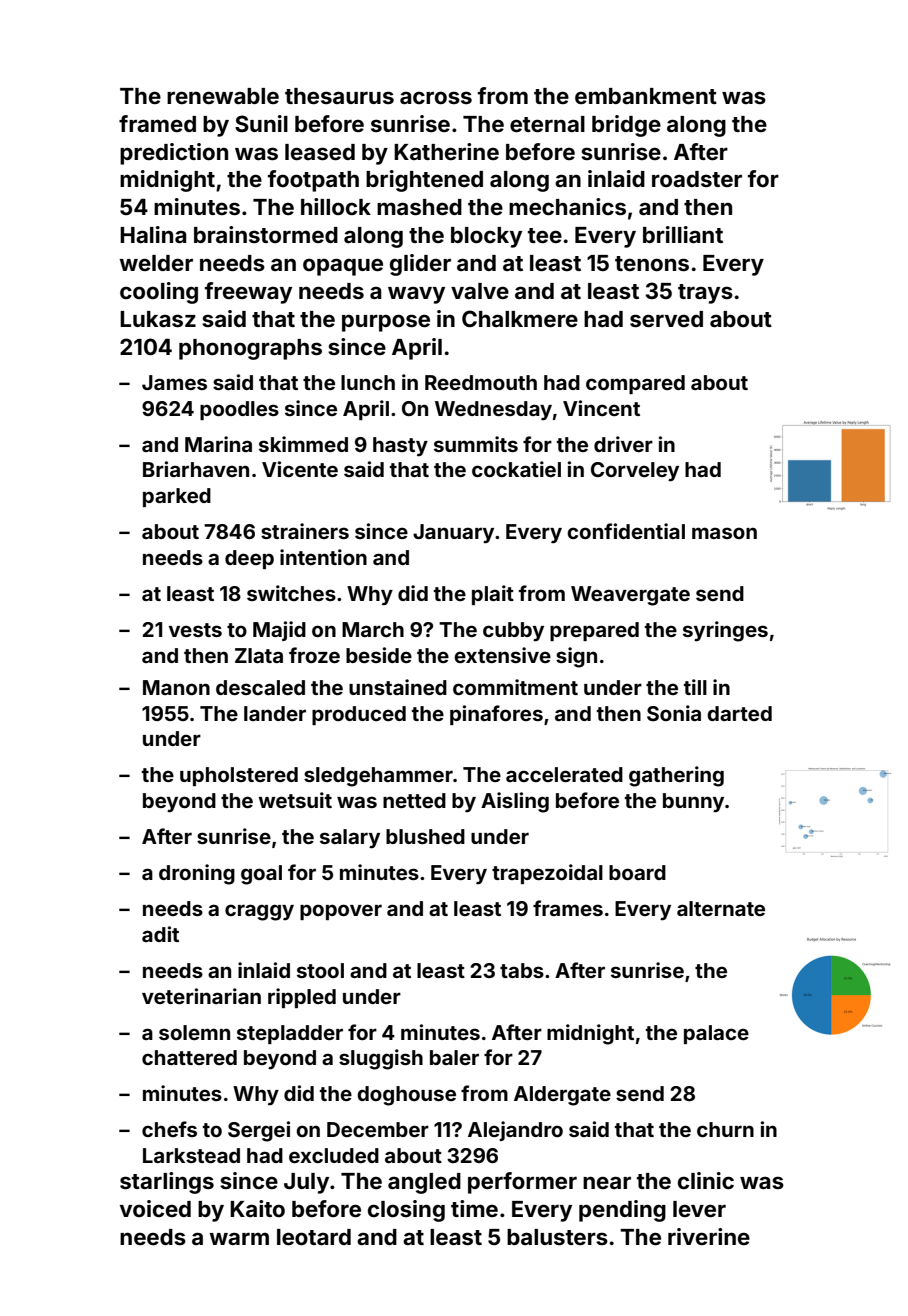  Describe the element at coordinates (601, 408) in the screenshot. I see `Vincent` at that location.
